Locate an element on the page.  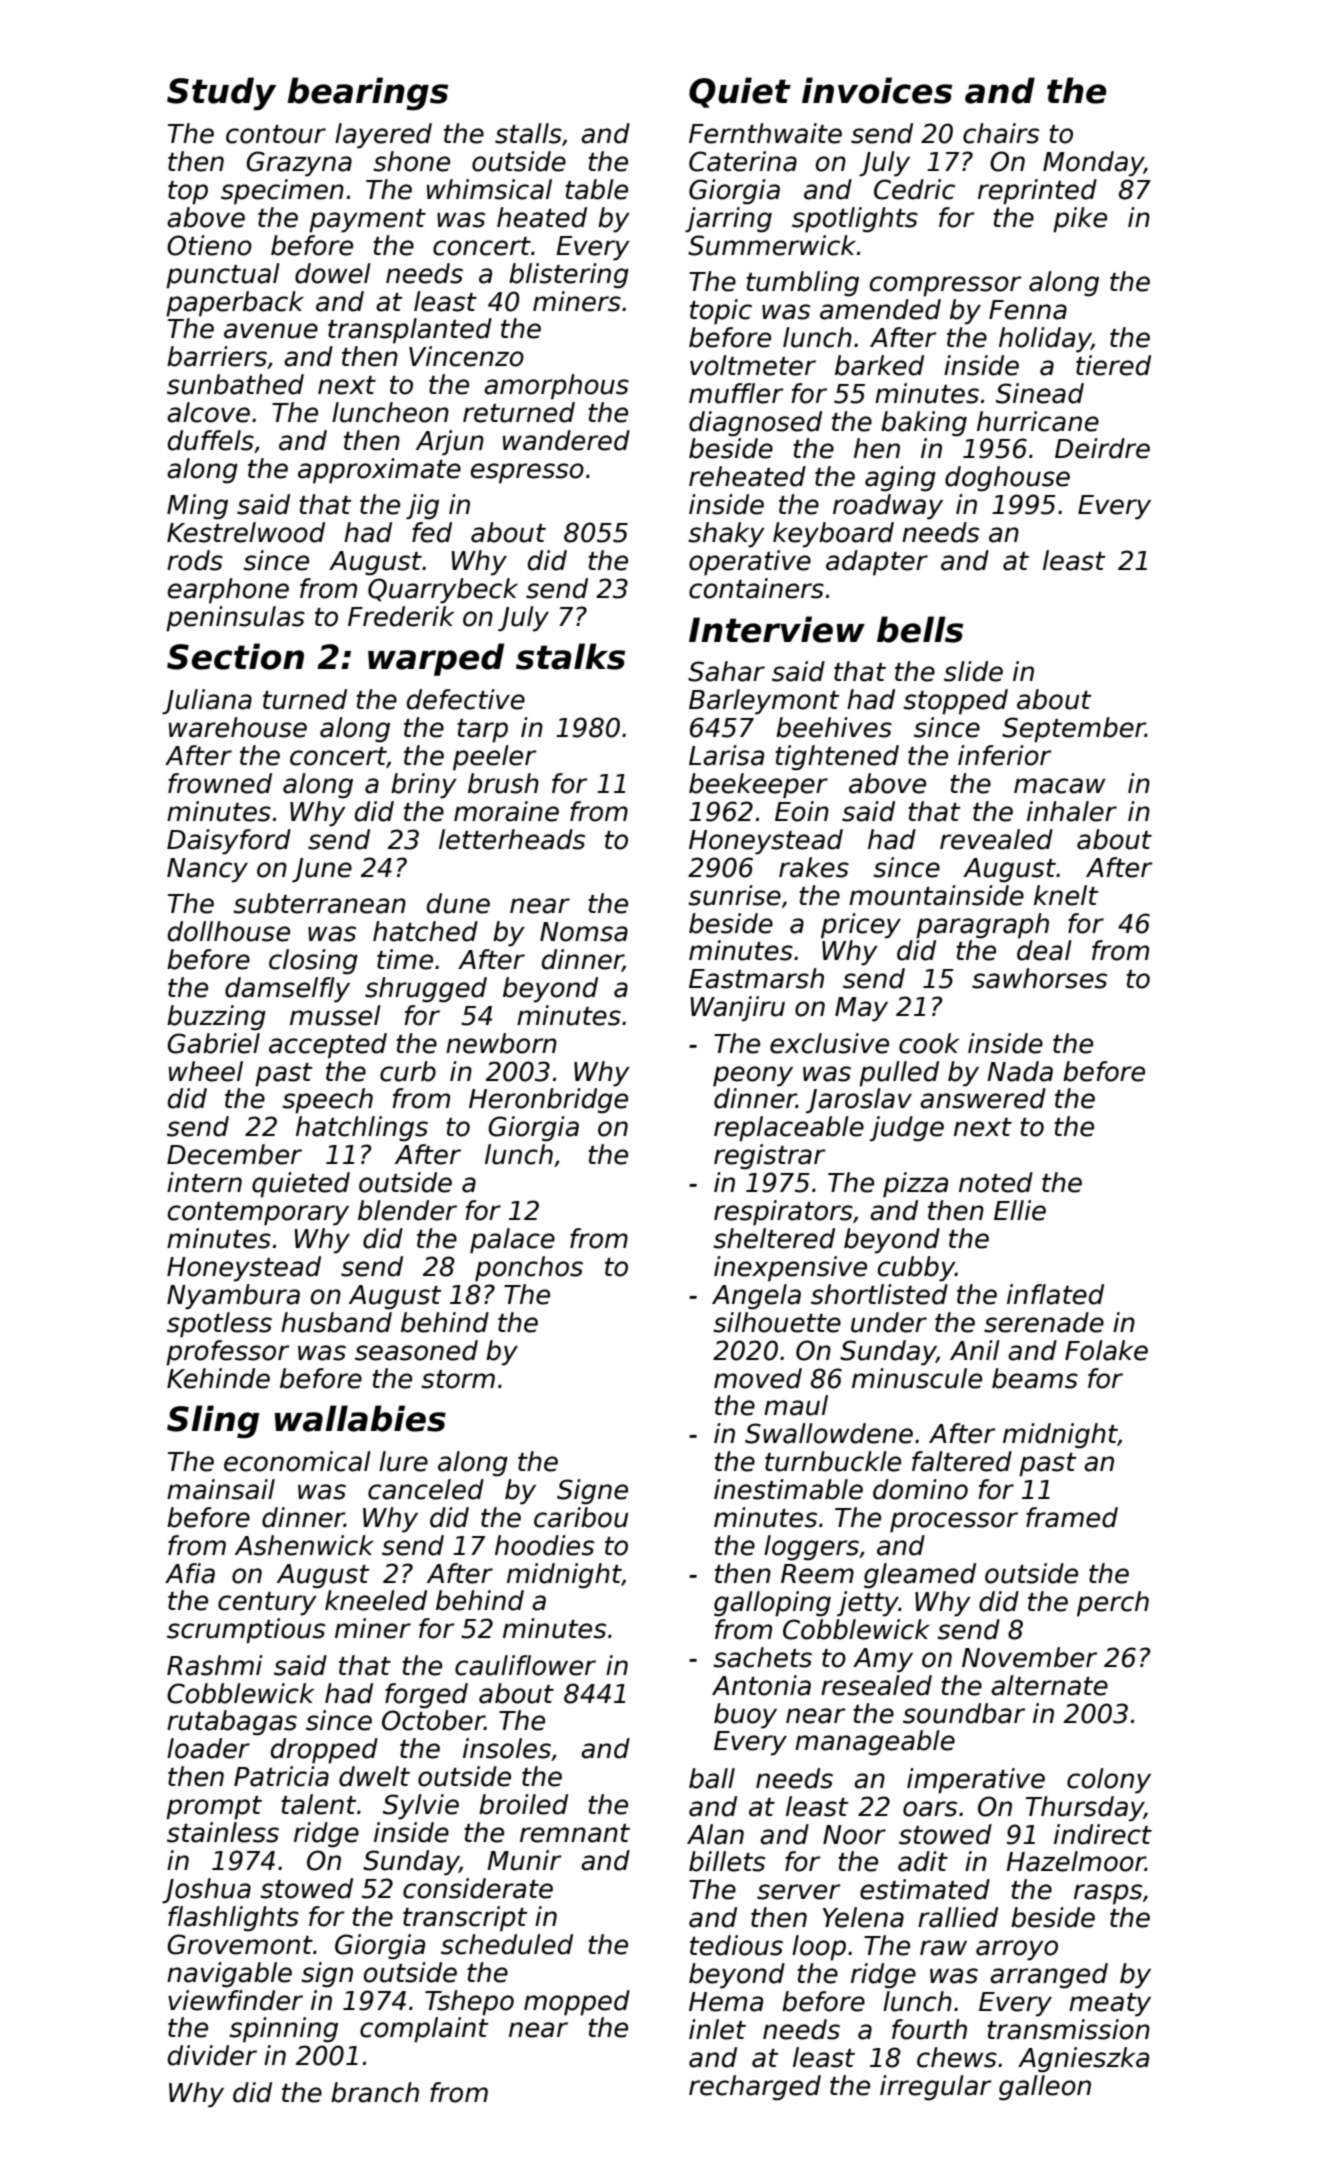
closing is located at coordinates (313, 962).
